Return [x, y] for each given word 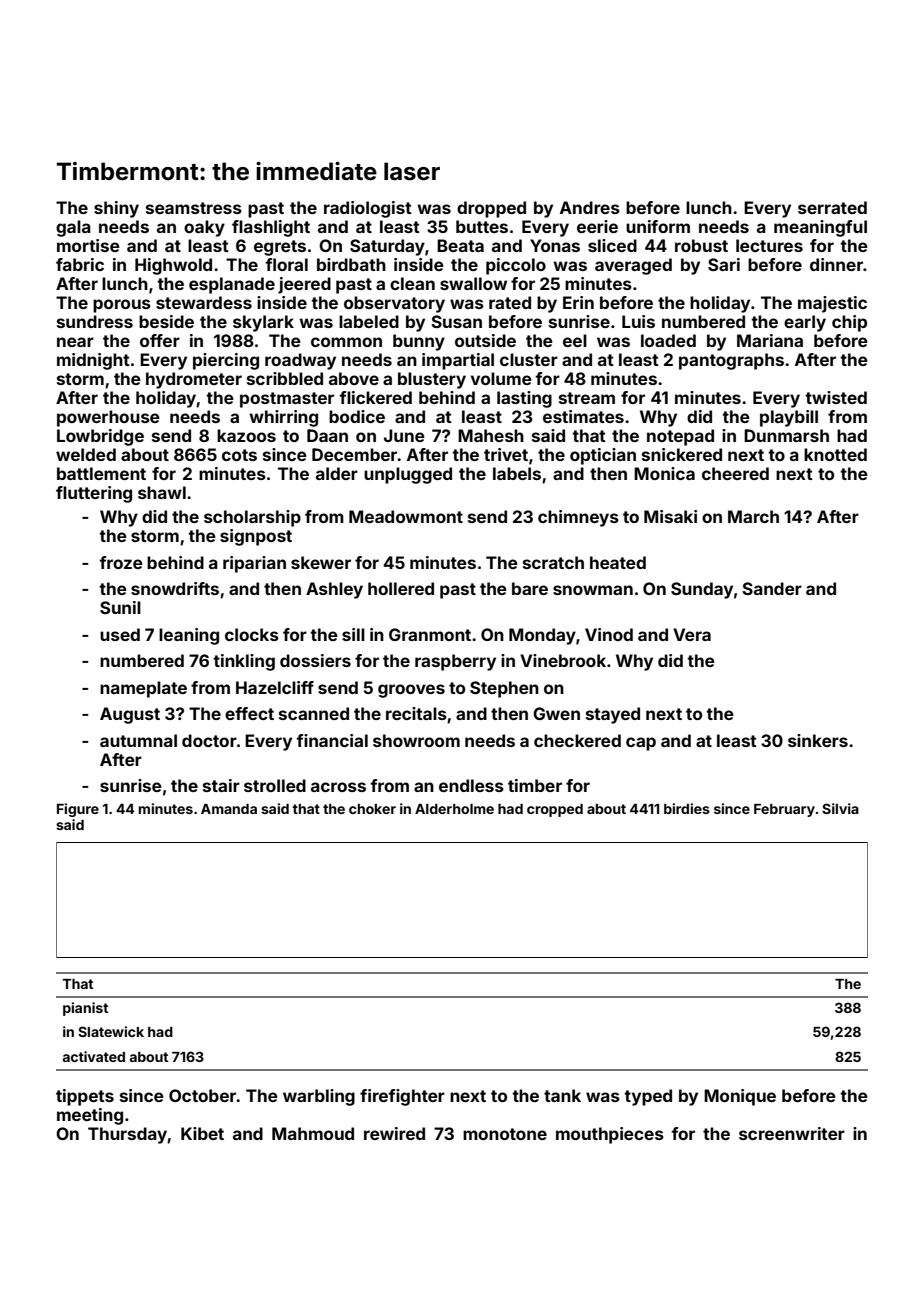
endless [471, 785]
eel [575, 340]
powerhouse [108, 418]
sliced [612, 245]
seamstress [194, 208]
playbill [789, 418]
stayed [613, 715]
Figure [78, 810]
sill [353, 634]
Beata [460, 245]
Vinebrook [563, 660]
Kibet [202, 1133]
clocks [252, 634]
